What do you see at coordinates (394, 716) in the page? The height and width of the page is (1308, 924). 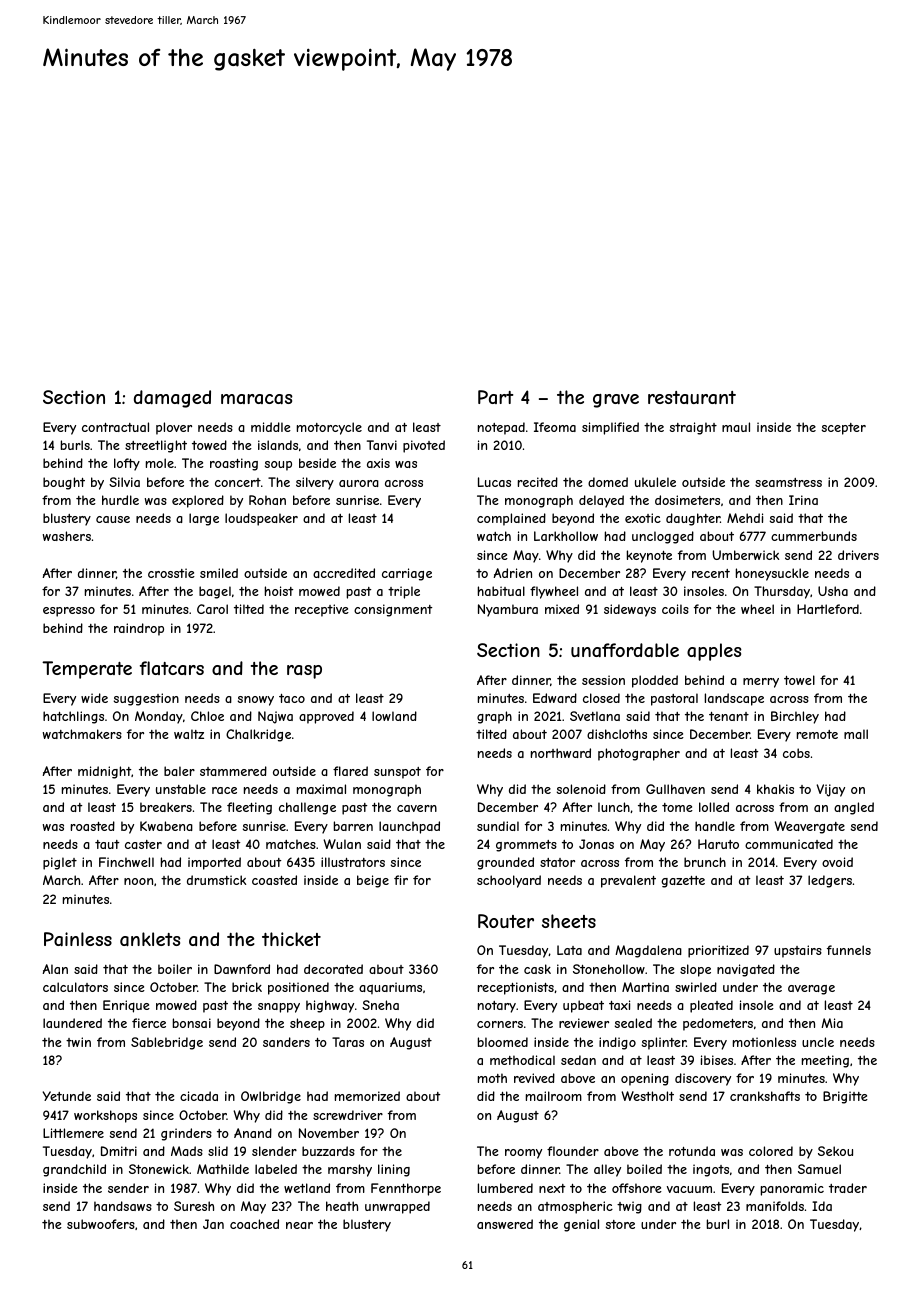 I see `lowland` at bounding box center [394, 716].
